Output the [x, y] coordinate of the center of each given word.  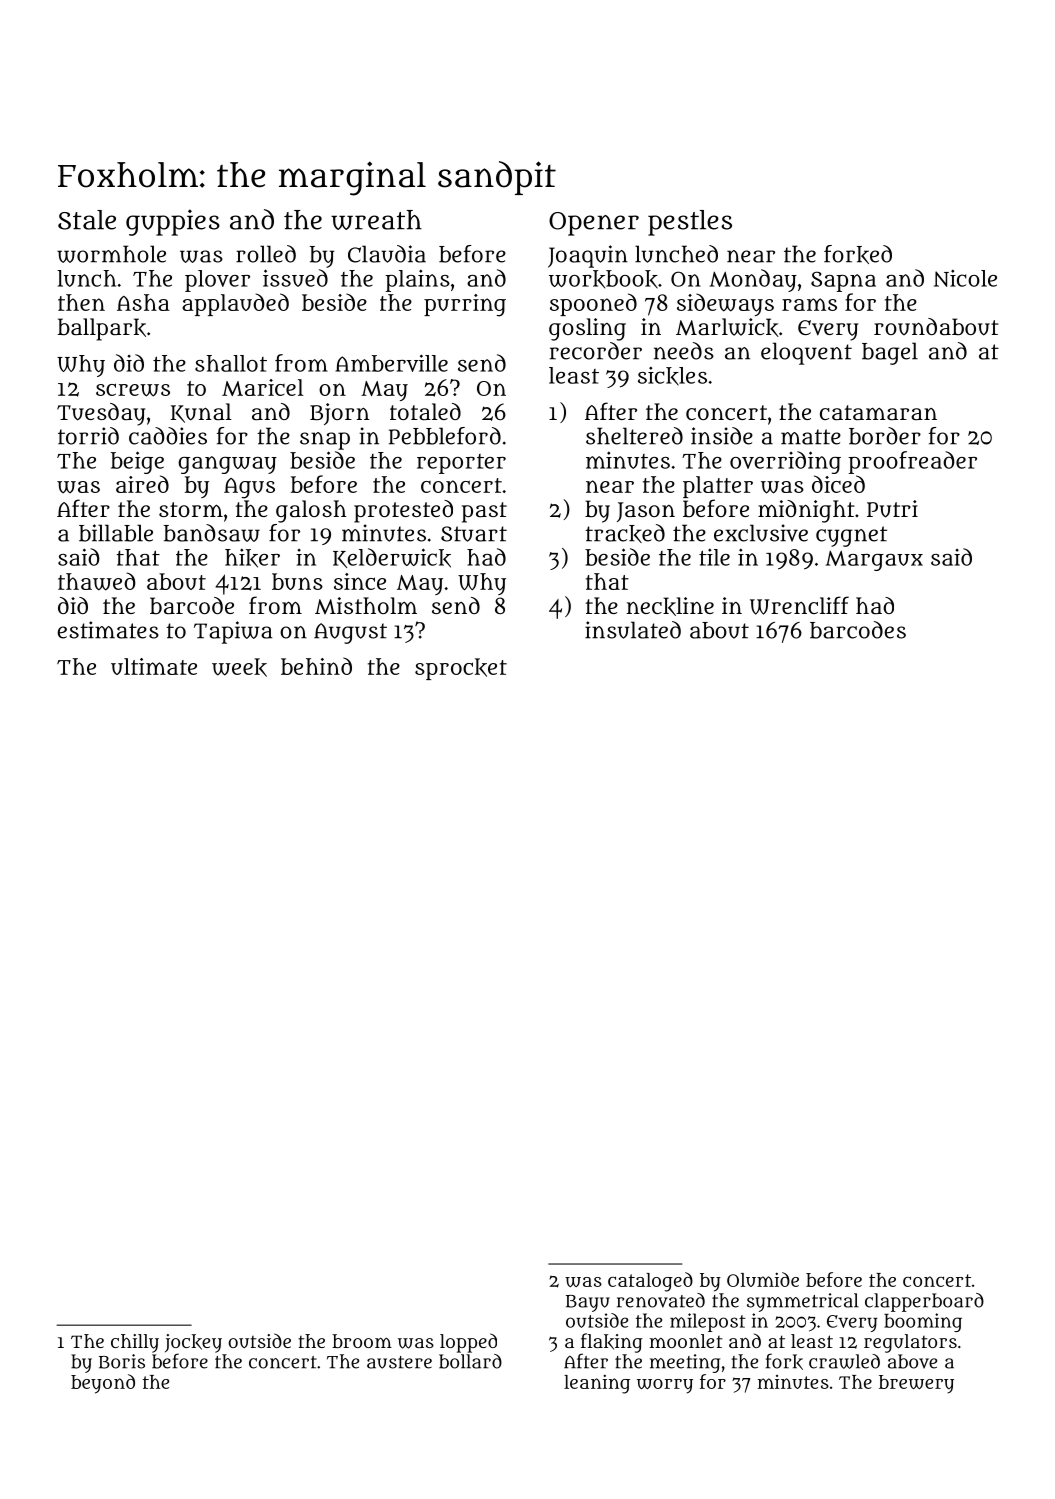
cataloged [650, 1282]
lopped [468, 1343]
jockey [193, 1343]
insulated [633, 630]
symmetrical [803, 1302]
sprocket [461, 669]
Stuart [474, 534]
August [350, 633]
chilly [135, 1343]
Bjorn [340, 414]
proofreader [912, 462]
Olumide [763, 1279]
